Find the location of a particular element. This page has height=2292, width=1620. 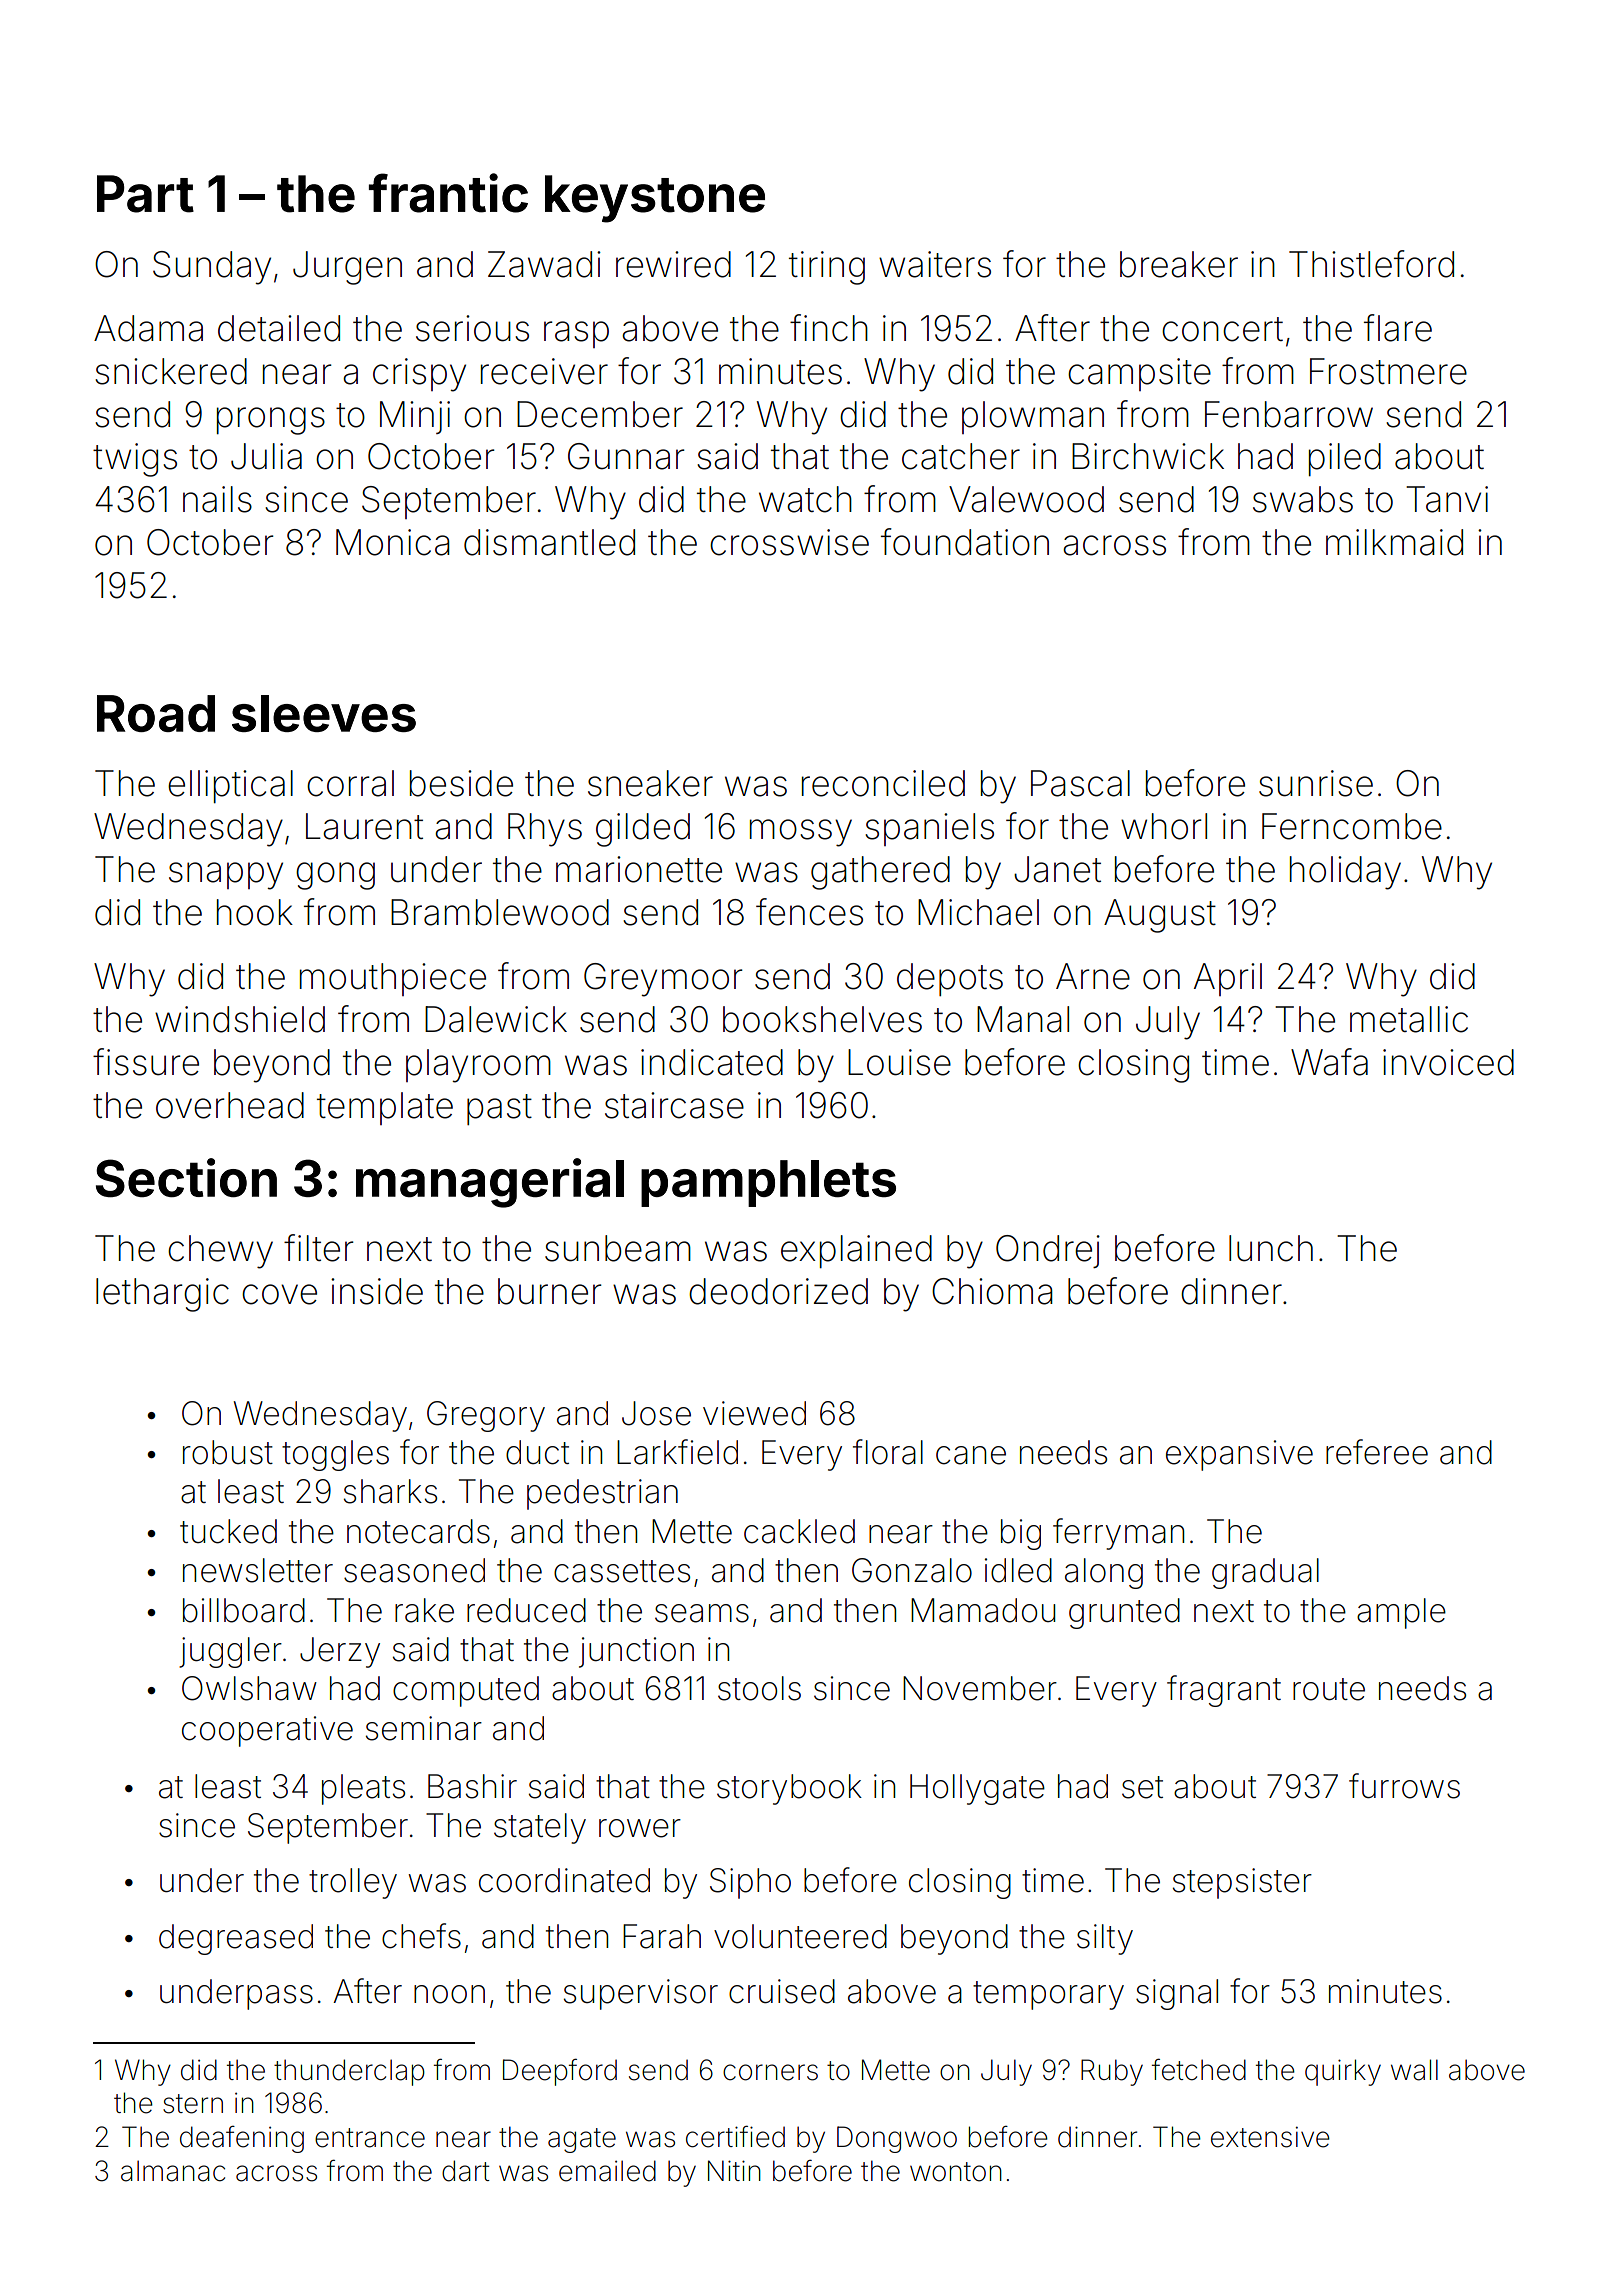

managerial is located at coordinates (490, 1183).
